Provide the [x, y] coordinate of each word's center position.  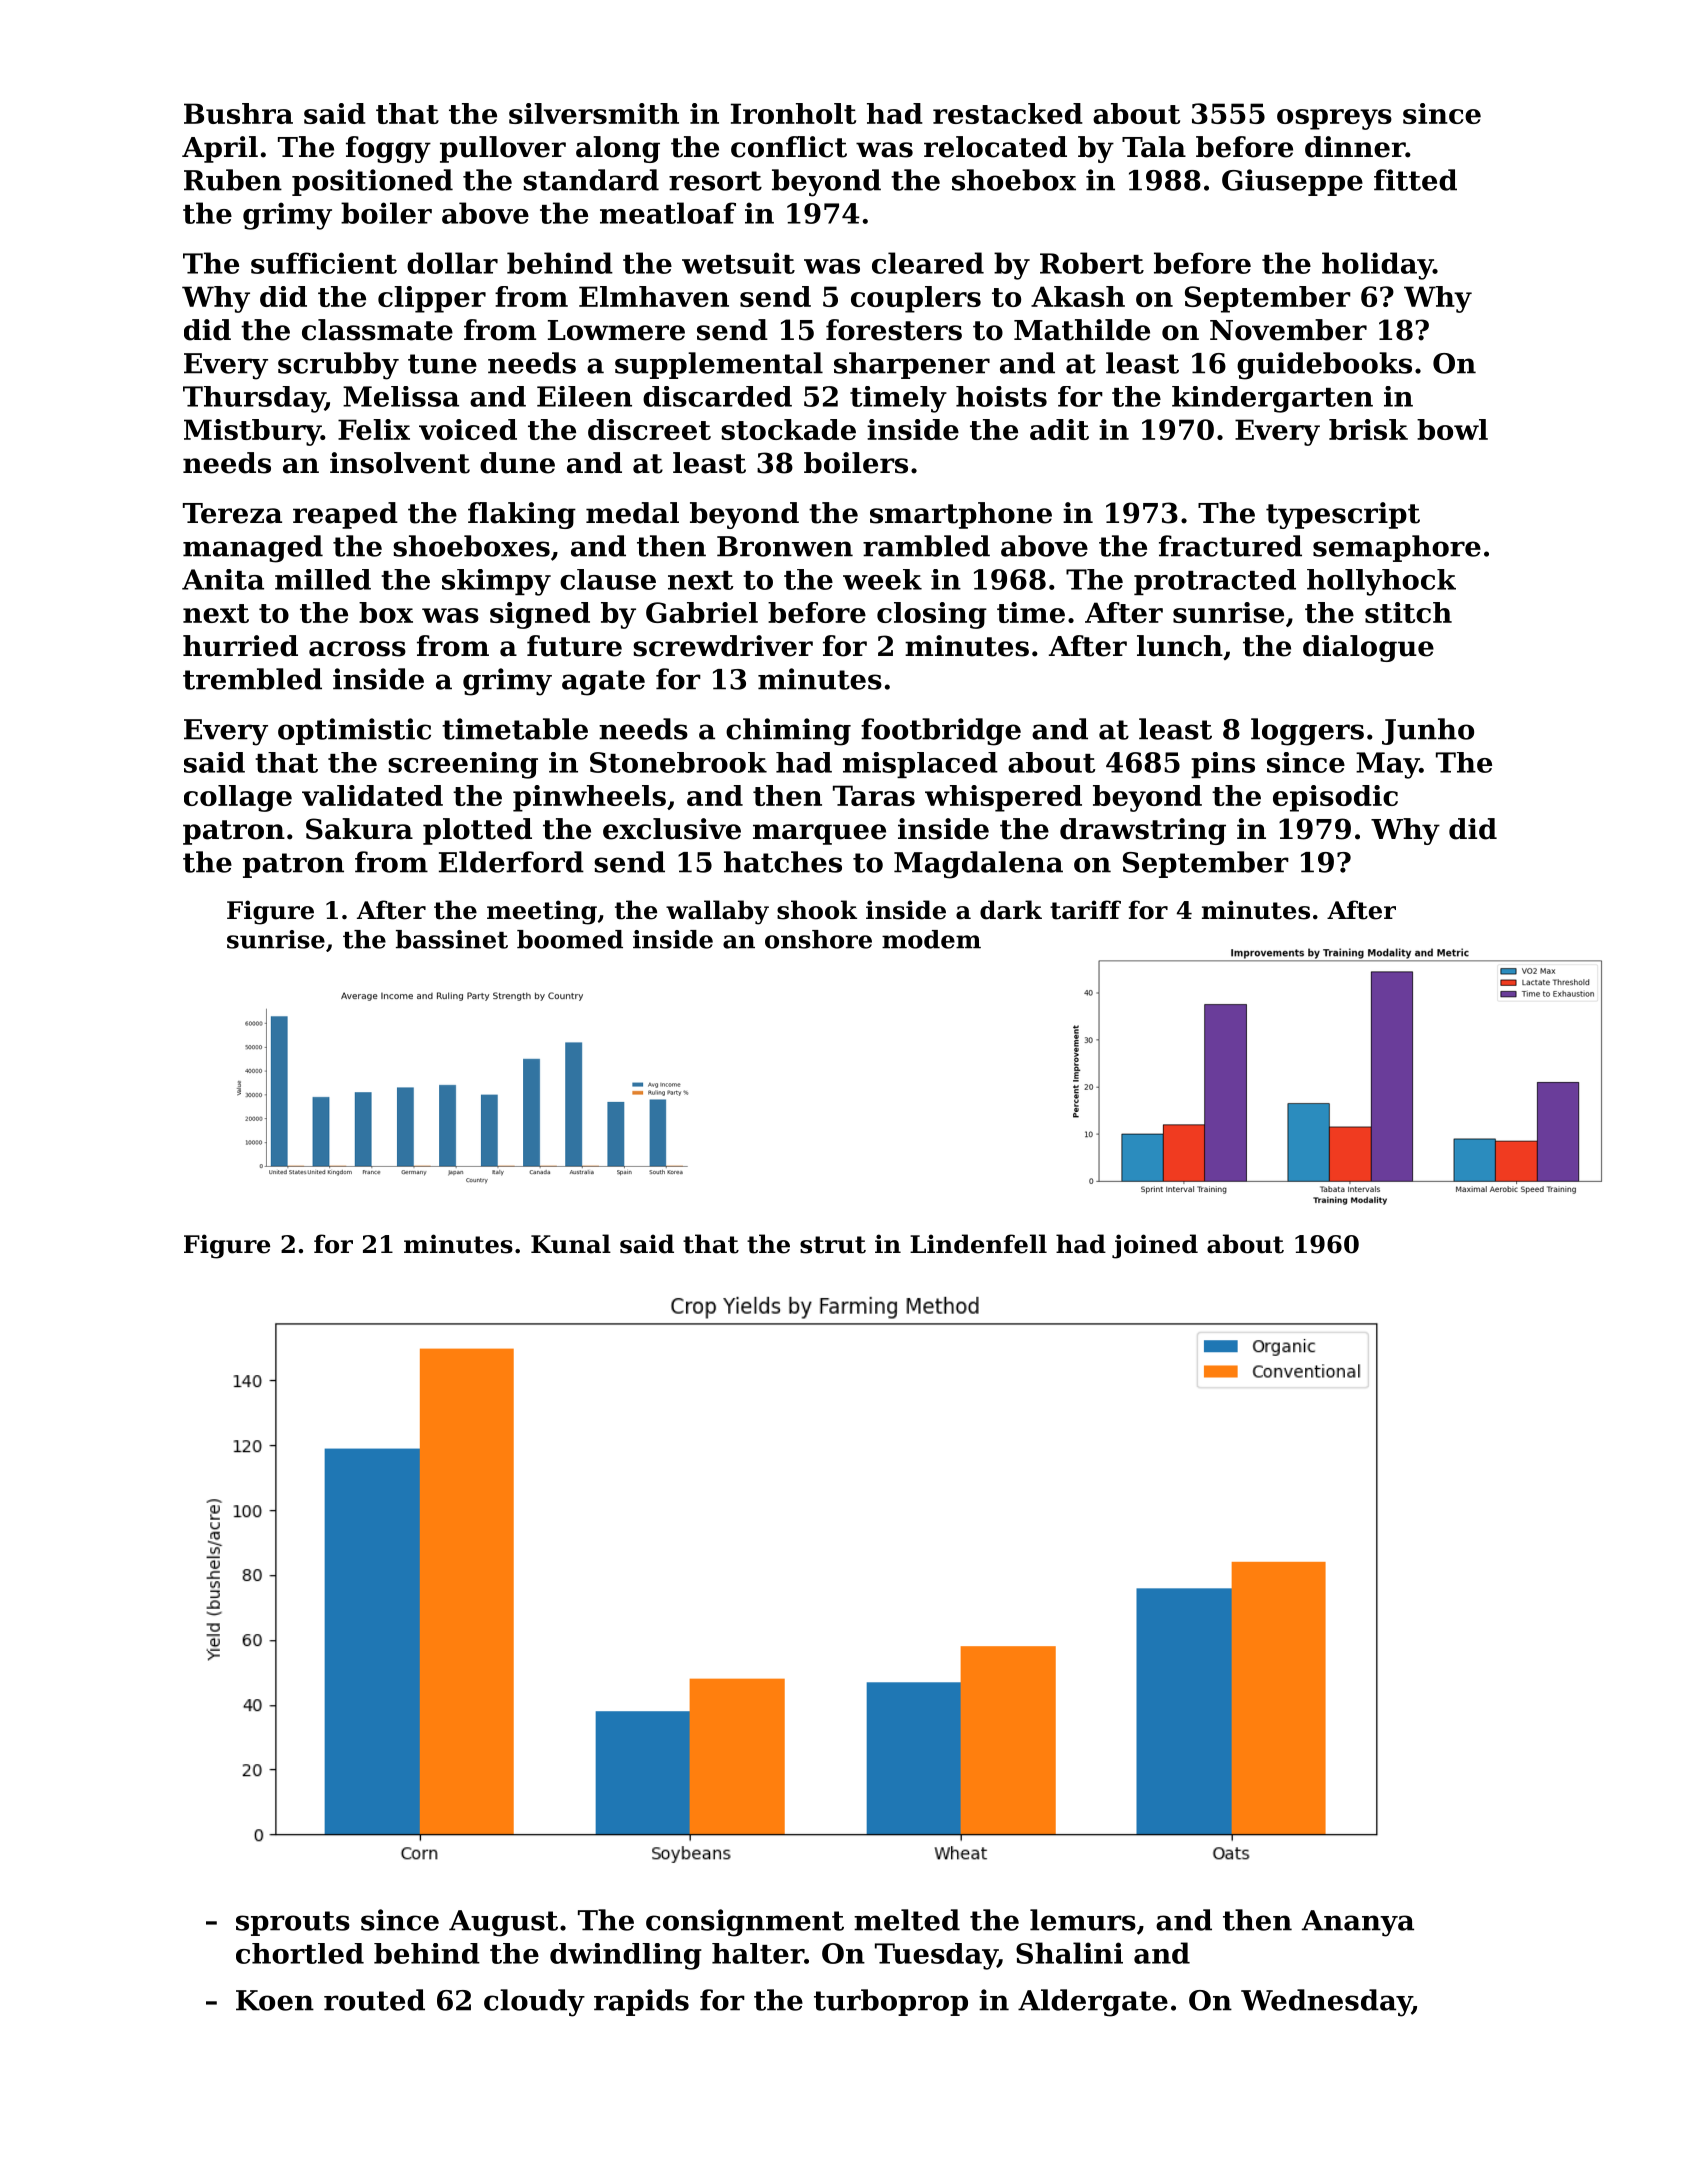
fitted [1415, 180]
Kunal [571, 1244]
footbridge [941, 732]
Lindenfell [978, 1244]
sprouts [293, 1923]
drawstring [1143, 831]
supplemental [719, 365]
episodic [1335, 798]
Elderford [511, 862]
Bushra [238, 113]
